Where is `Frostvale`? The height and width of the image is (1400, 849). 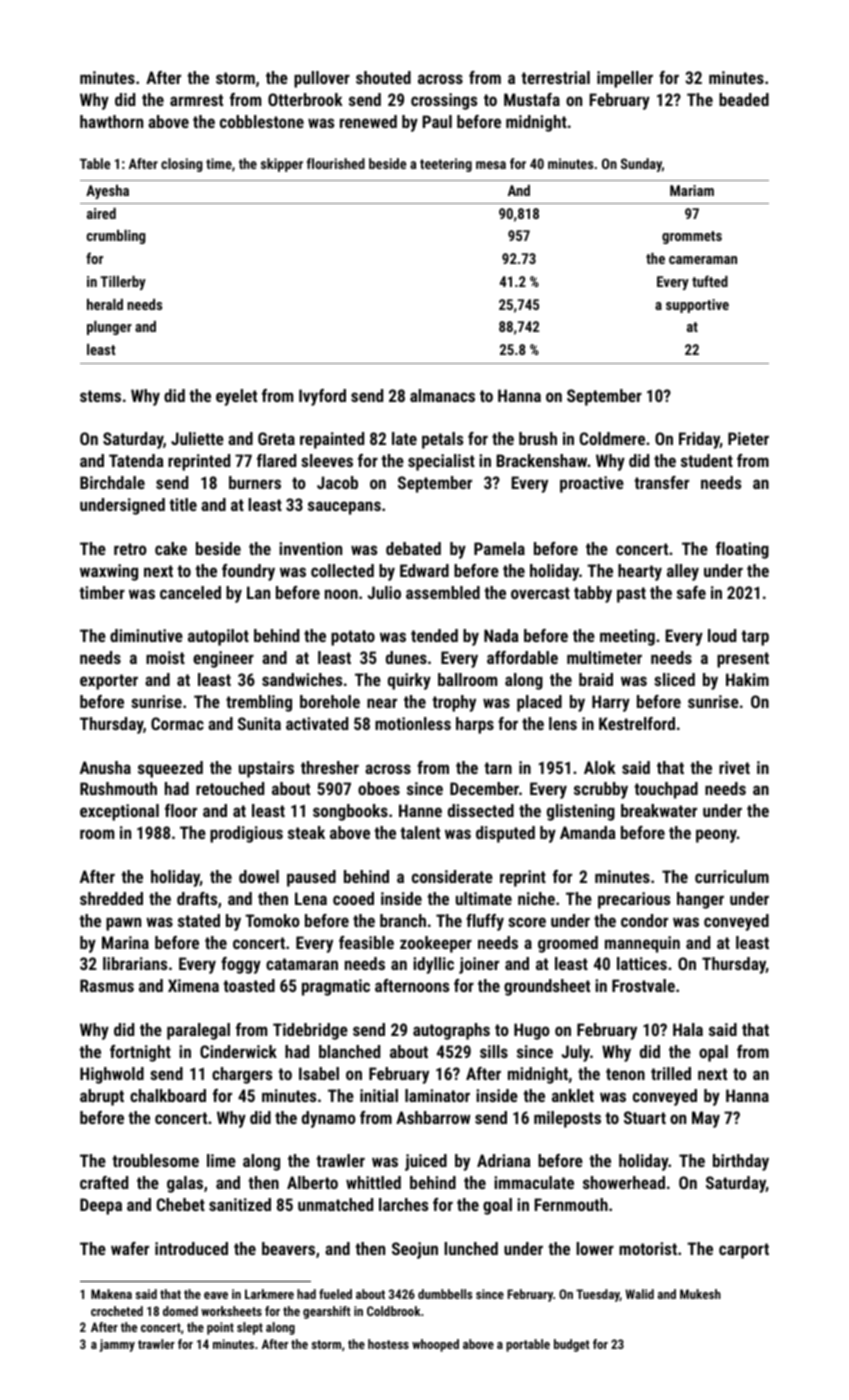 Frostvale is located at coordinates (643, 985).
